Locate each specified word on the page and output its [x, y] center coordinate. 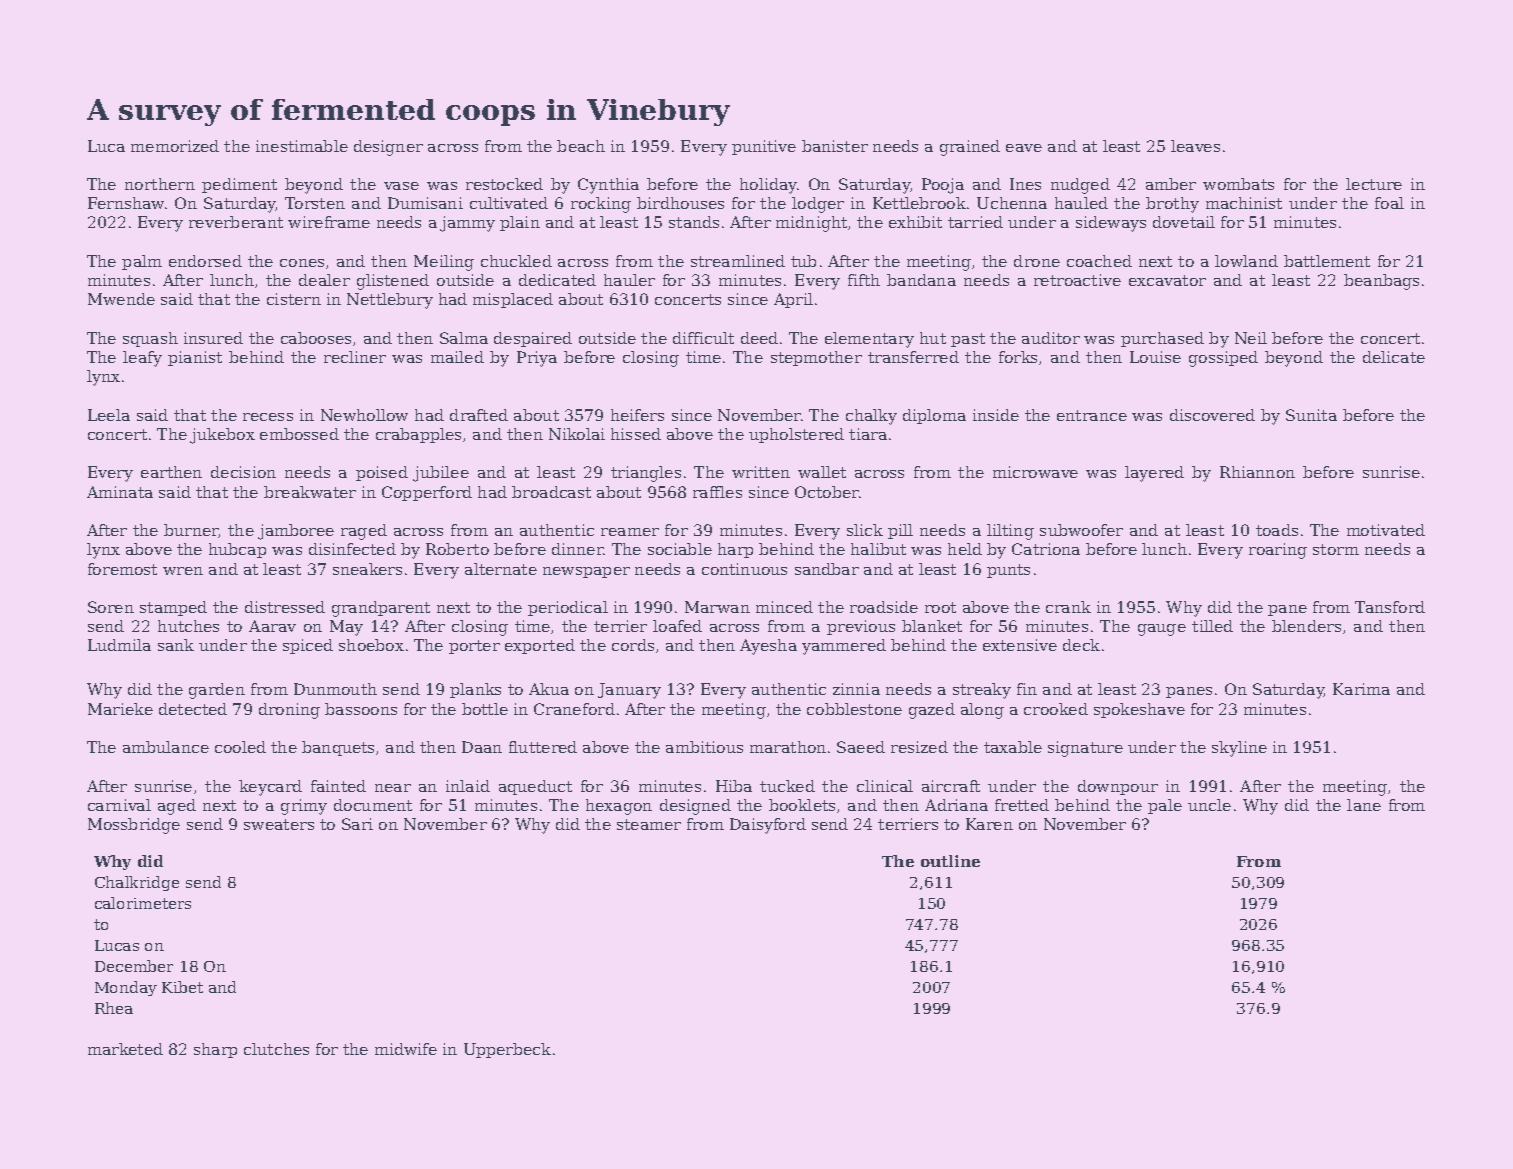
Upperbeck [507, 1050]
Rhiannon [1257, 472]
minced [784, 607]
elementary [869, 340]
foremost [122, 569]
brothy [1172, 205]
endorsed [205, 261]
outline [950, 861]
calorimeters [143, 903]
